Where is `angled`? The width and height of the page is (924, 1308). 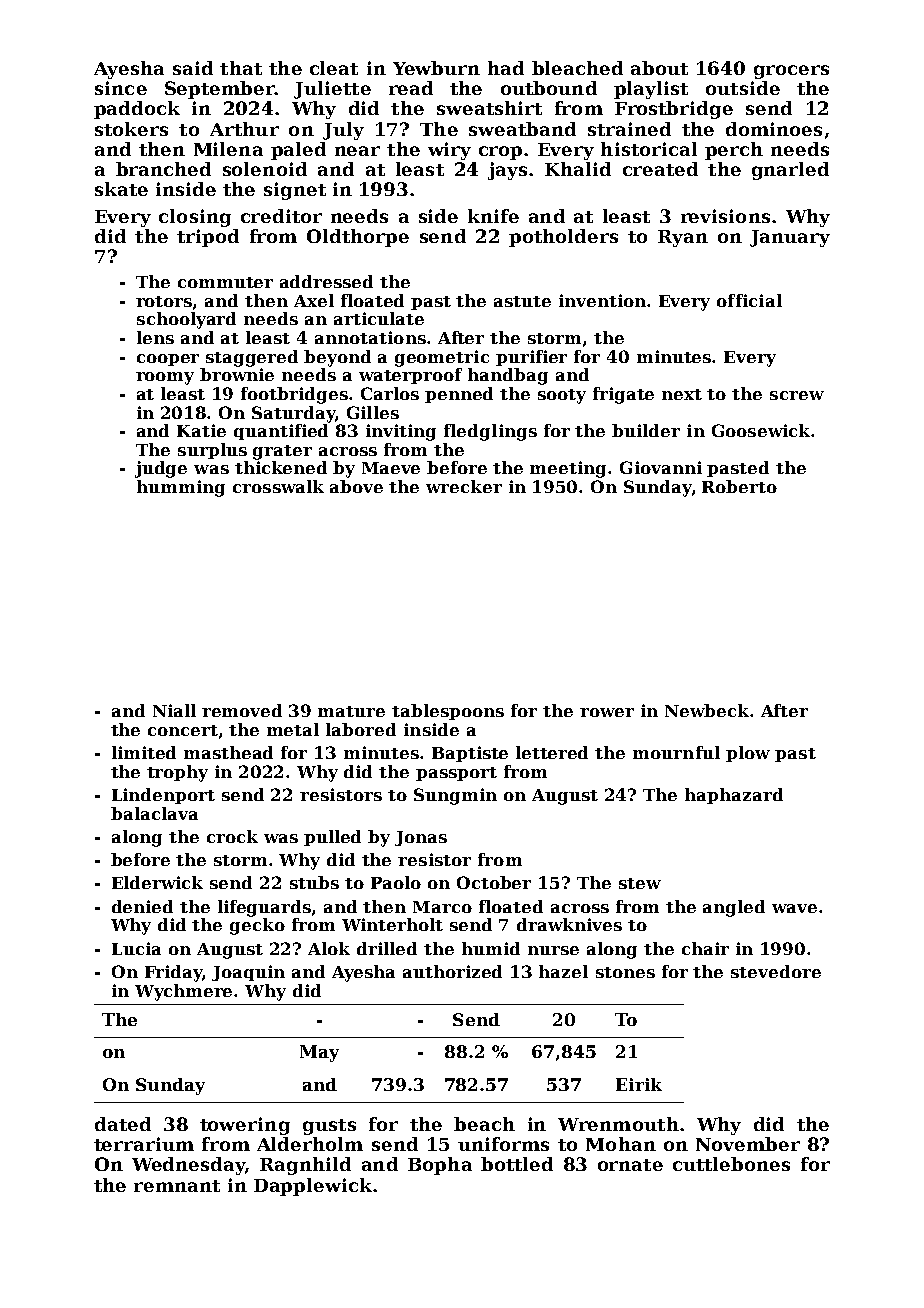
angled is located at coordinates (734, 908).
